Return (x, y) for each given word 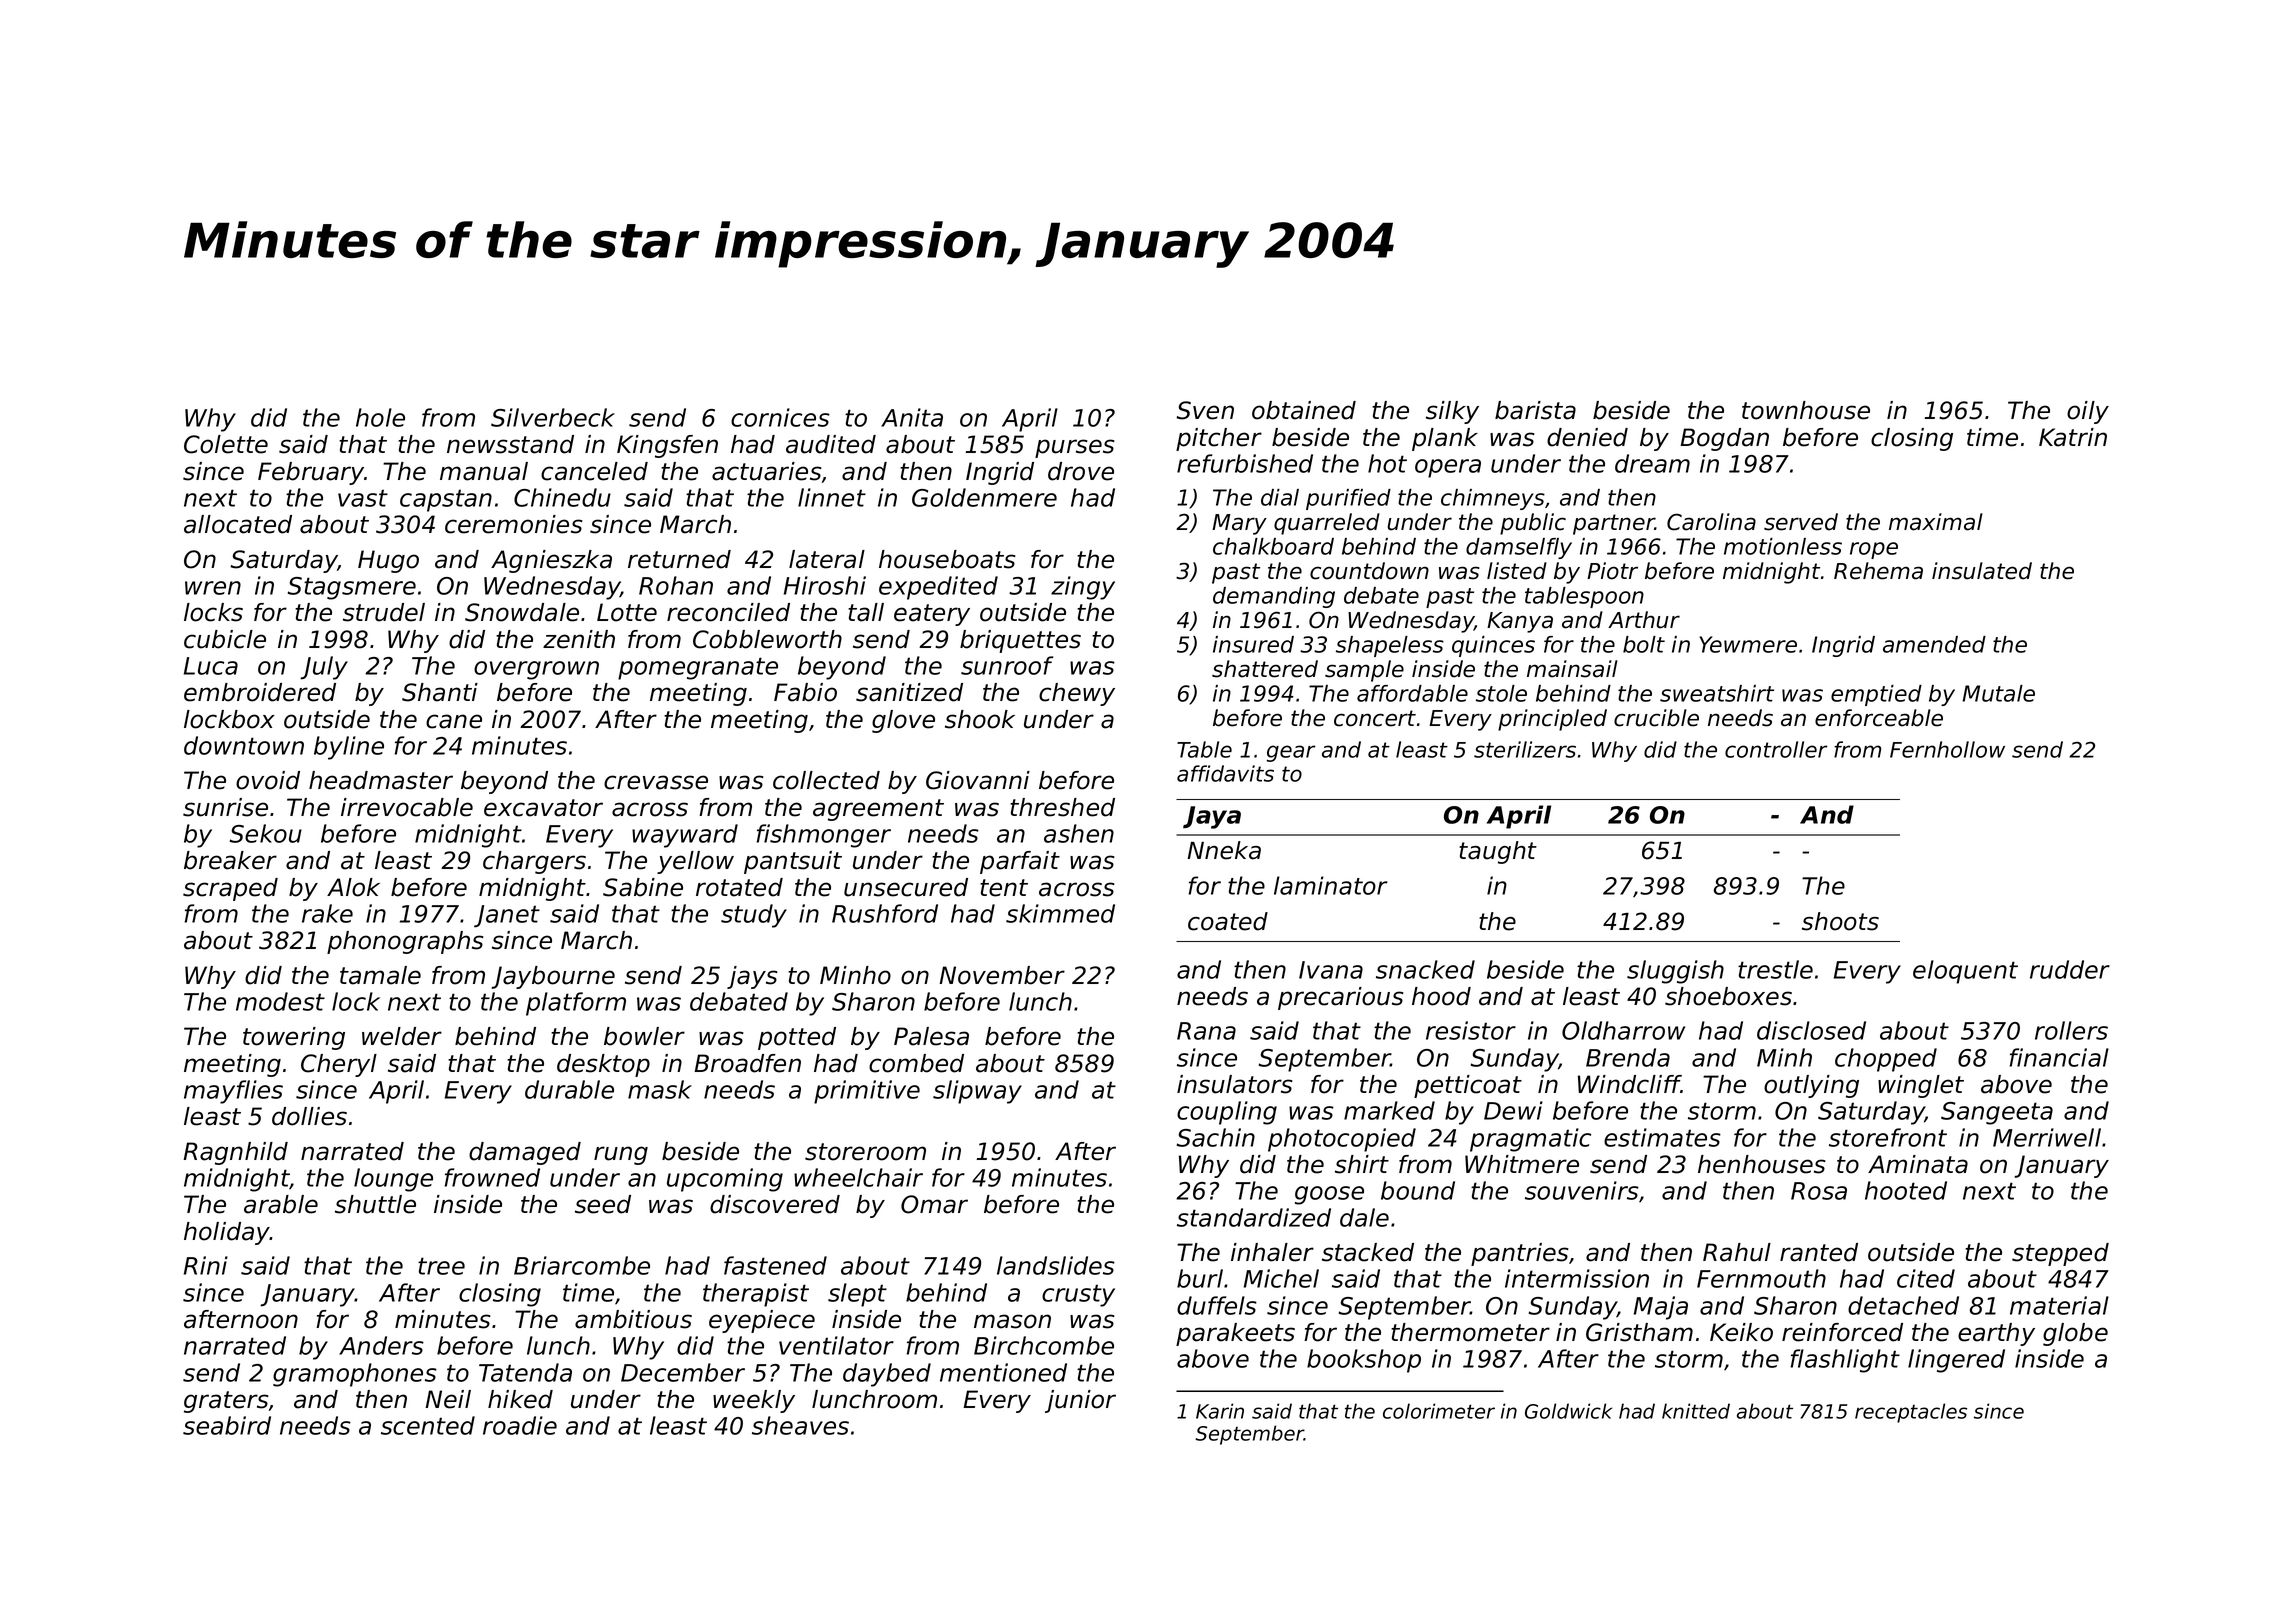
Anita (912, 417)
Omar (934, 1204)
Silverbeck (553, 417)
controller (1776, 749)
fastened (775, 1265)
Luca (211, 666)
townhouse (1806, 410)
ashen (1079, 833)
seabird (227, 1425)
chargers (534, 862)
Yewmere (1748, 644)
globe (2075, 1334)
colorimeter (1439, 1411)
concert (1375, 718)
